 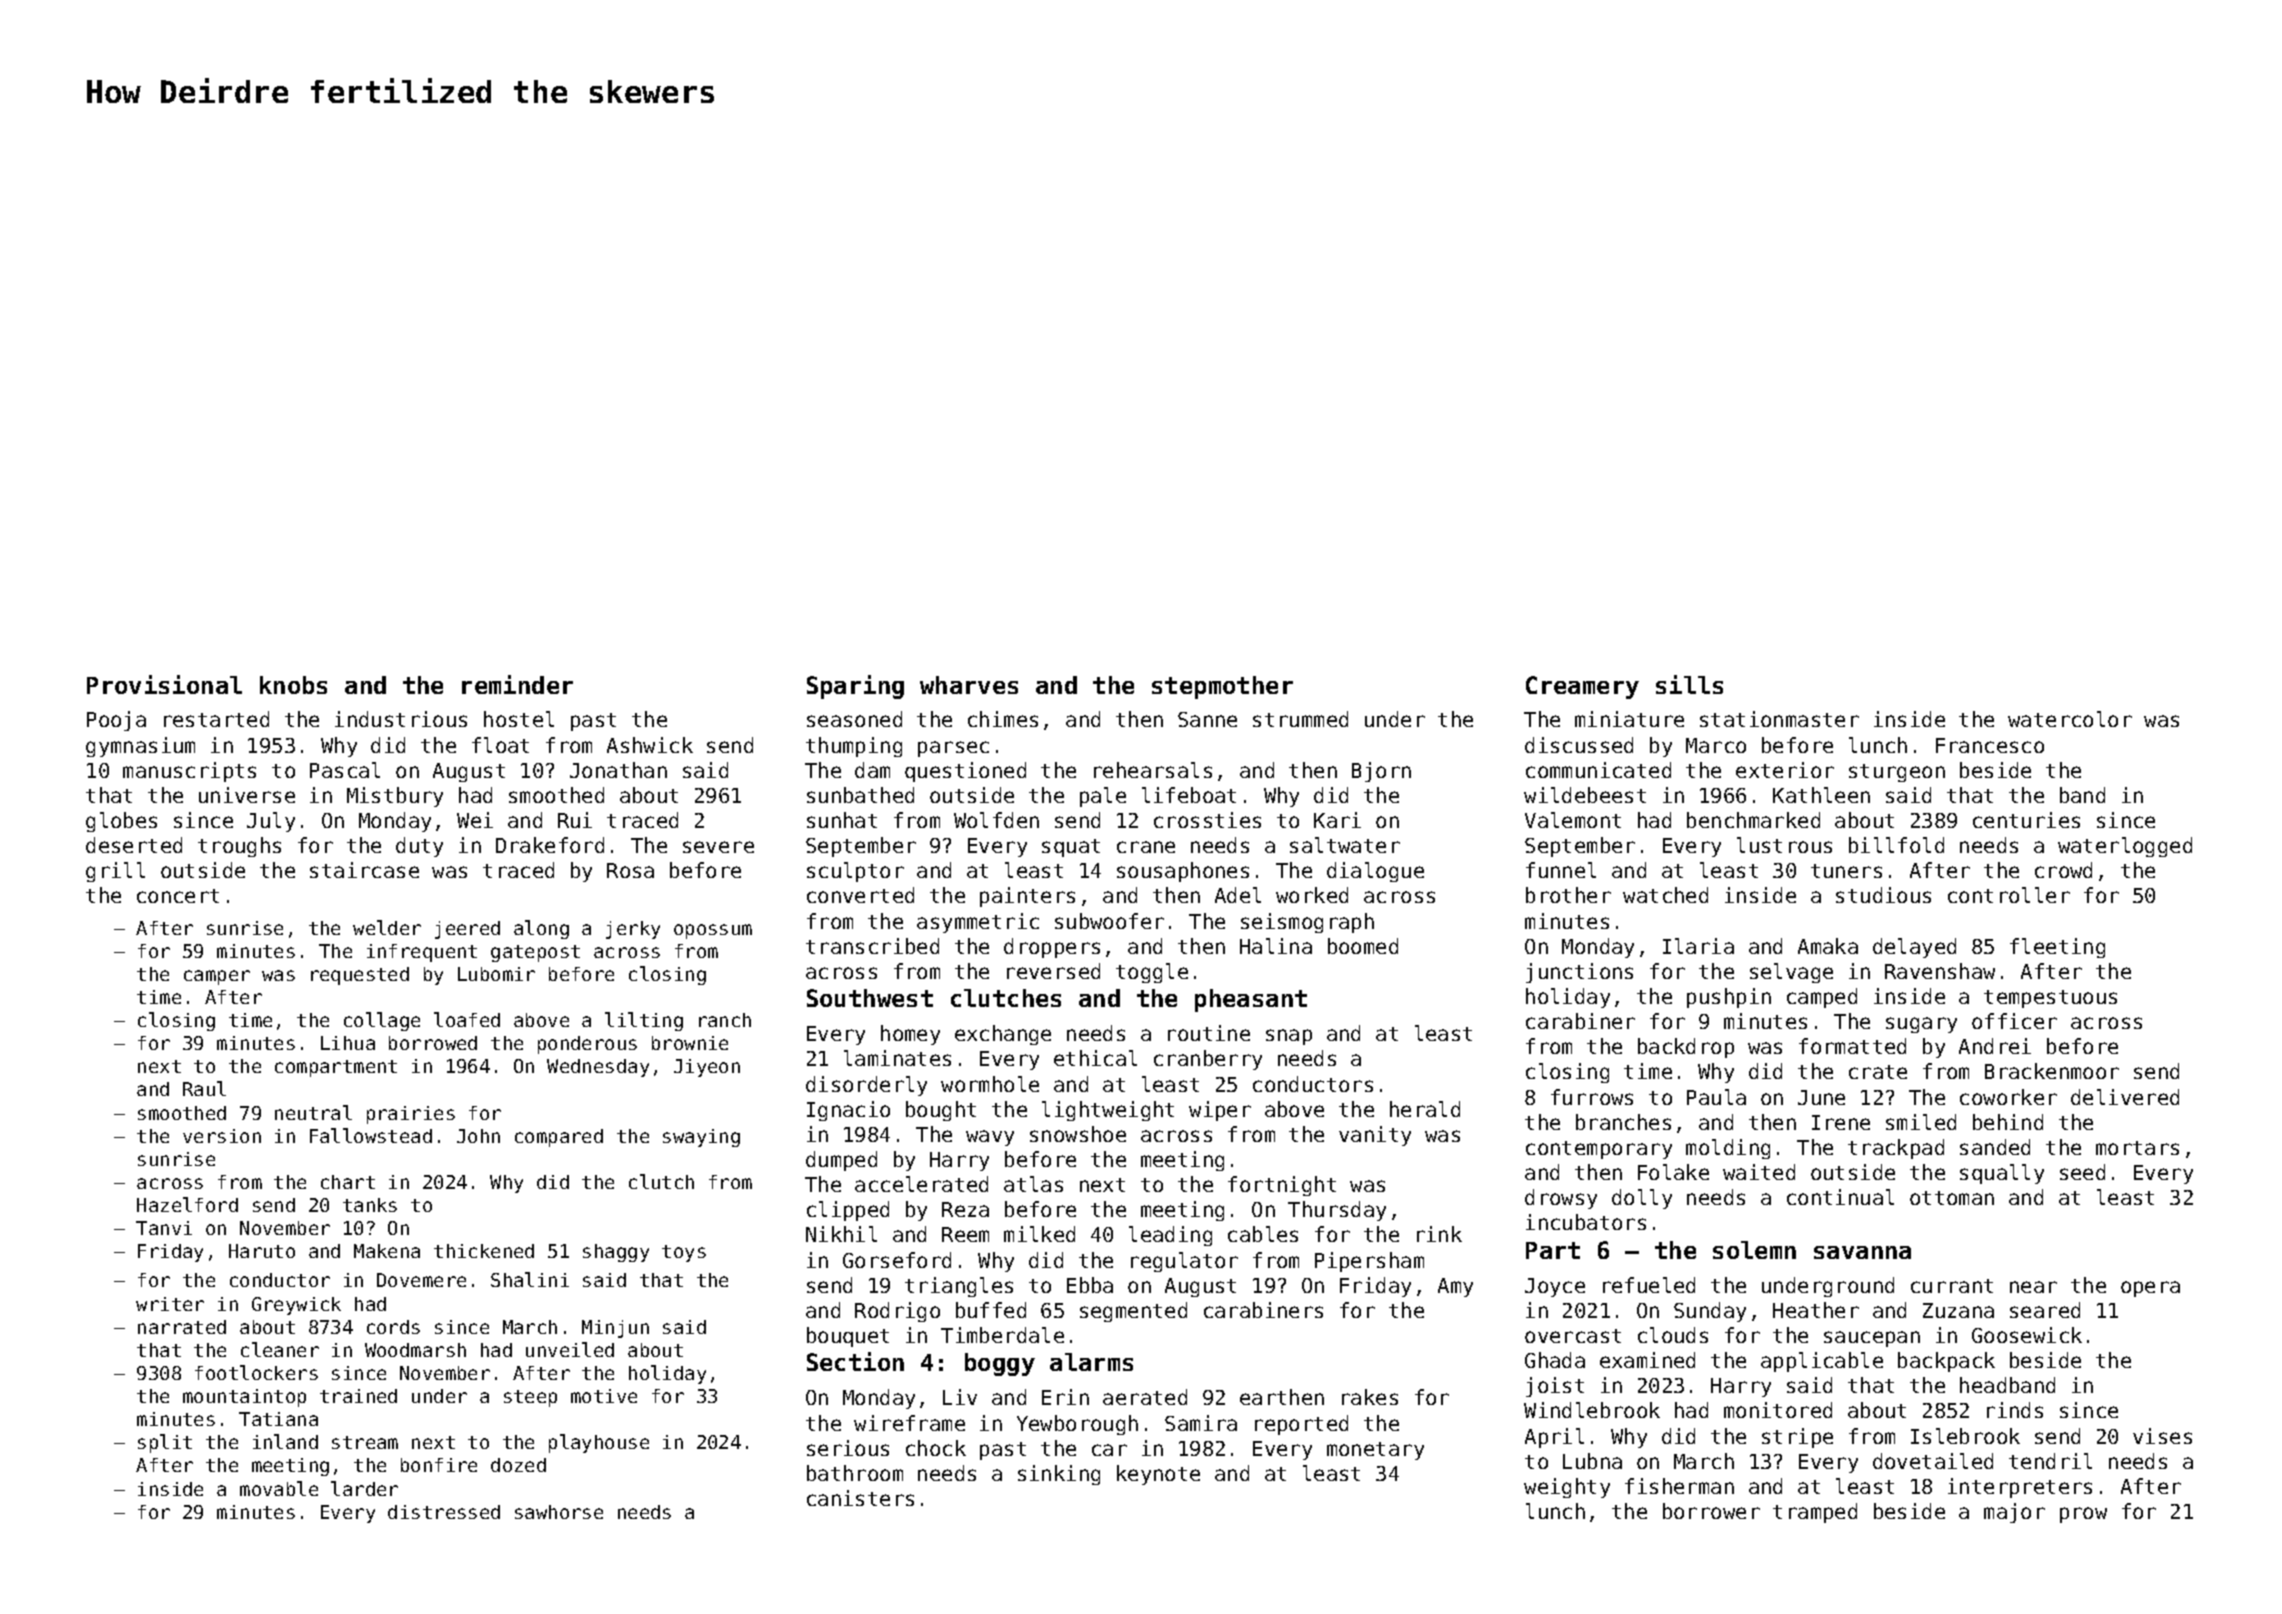 I want to click on fleeting, so click(x=2057, y=948).
